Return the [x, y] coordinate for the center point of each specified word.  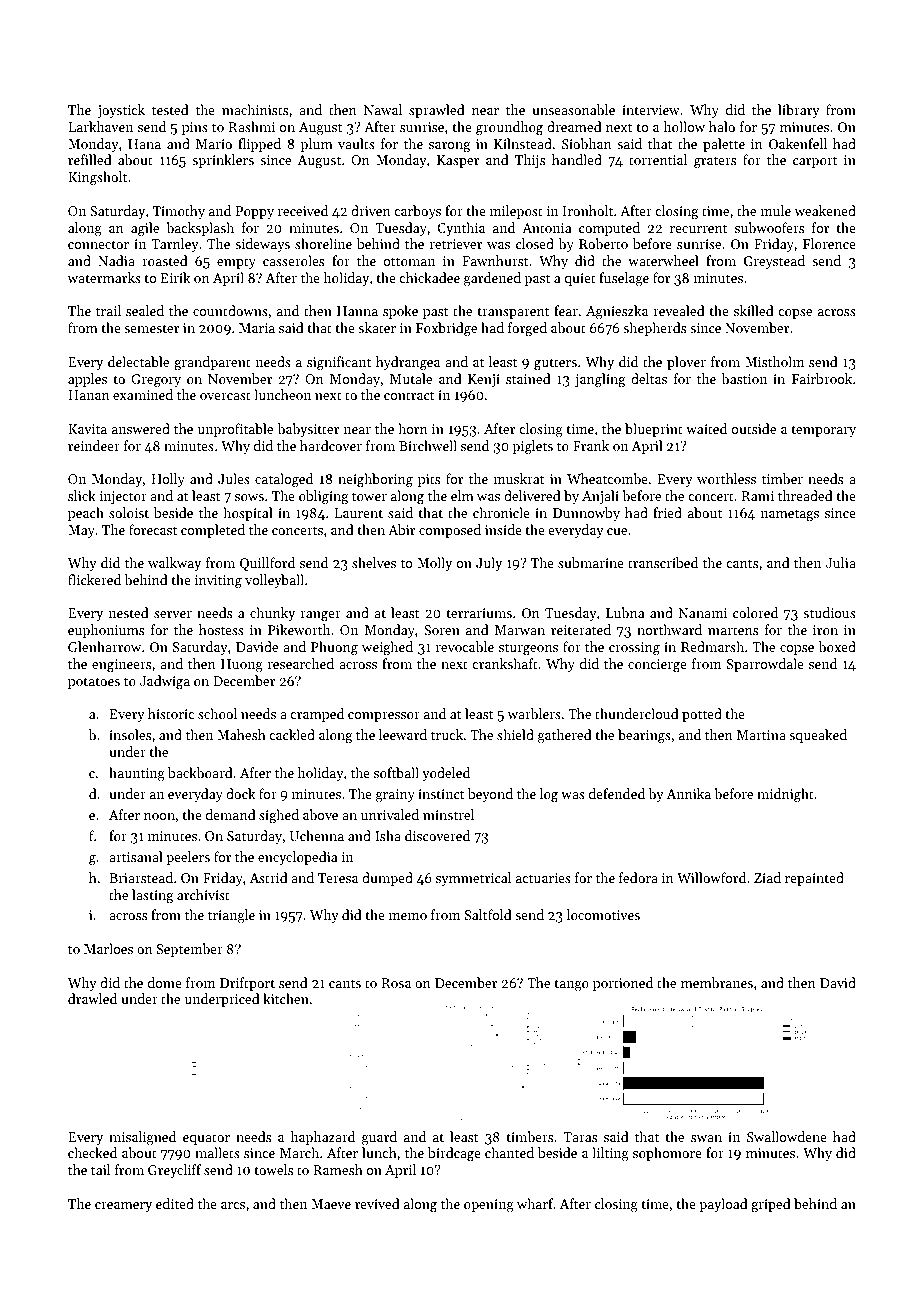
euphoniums [106, 631]
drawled [92, 998]
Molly [434, 564]
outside [754, 428]
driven [371, 210]
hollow [684, 126]
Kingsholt [97, 178]
